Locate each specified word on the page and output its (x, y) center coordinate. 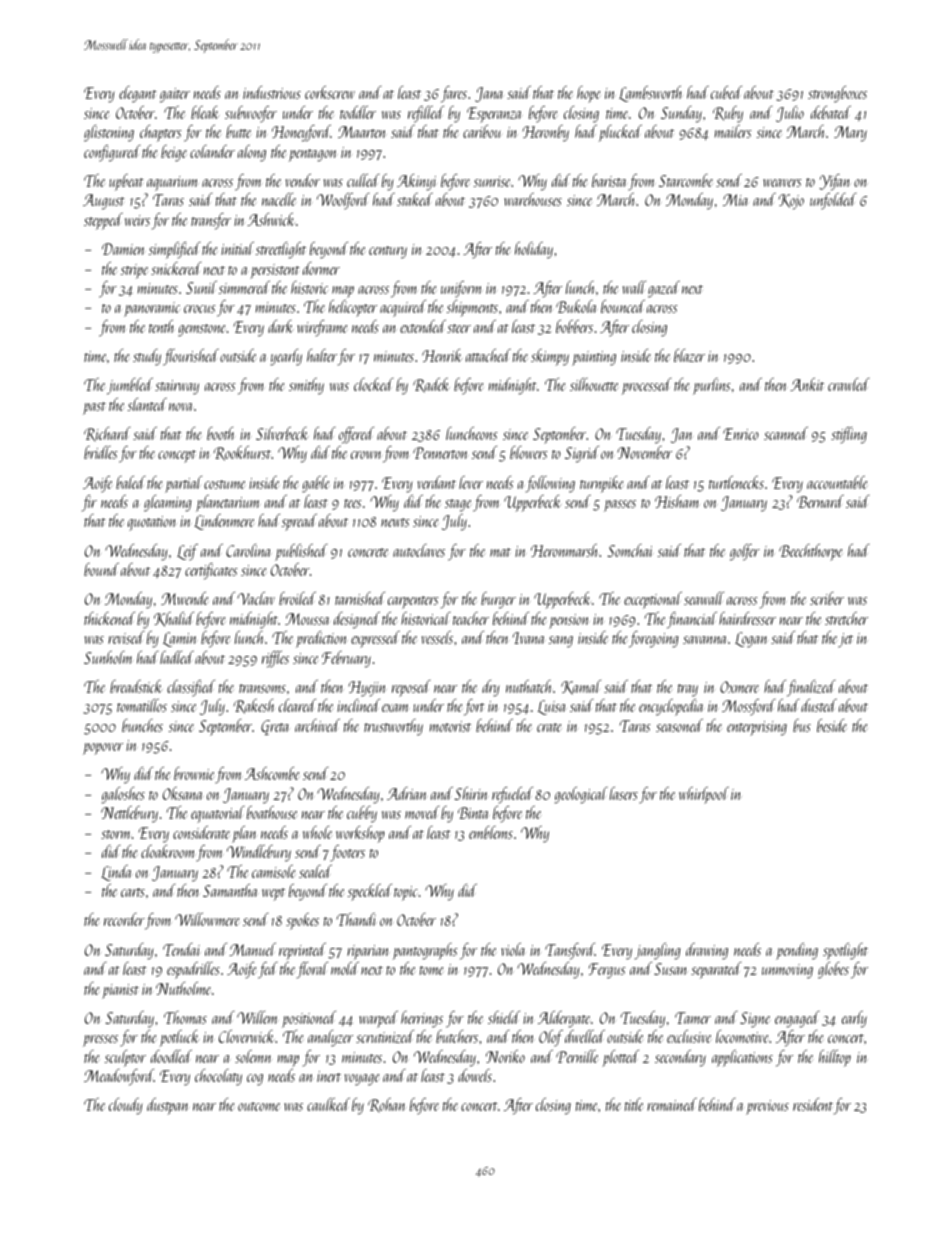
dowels (475, 1075)
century (388, 252)
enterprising (757, 728)
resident (813, 1104)
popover (103, 749)
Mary (850, 134)
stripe (134, 271)
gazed (664, 289)
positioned (309, 1019)
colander (212, 151)
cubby (362, 814)
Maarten (362, 132)
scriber (827, 598)
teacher (471, 618)
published (301, 552)
